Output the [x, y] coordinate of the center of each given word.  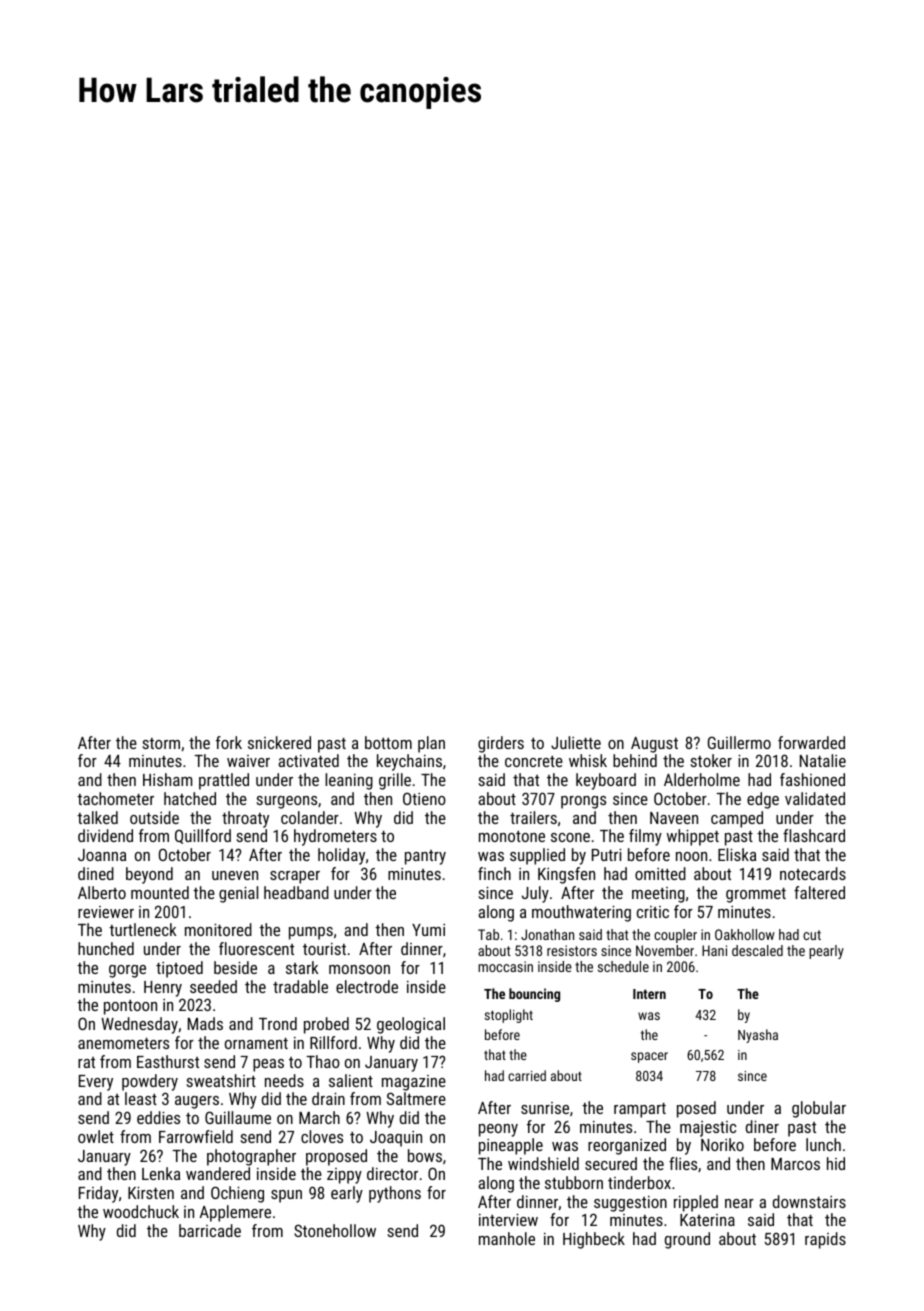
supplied [537, 856]
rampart [640, 1110]
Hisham [167, 779]
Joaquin [396, 1139]
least [141, 1098]
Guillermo [739, 742]
